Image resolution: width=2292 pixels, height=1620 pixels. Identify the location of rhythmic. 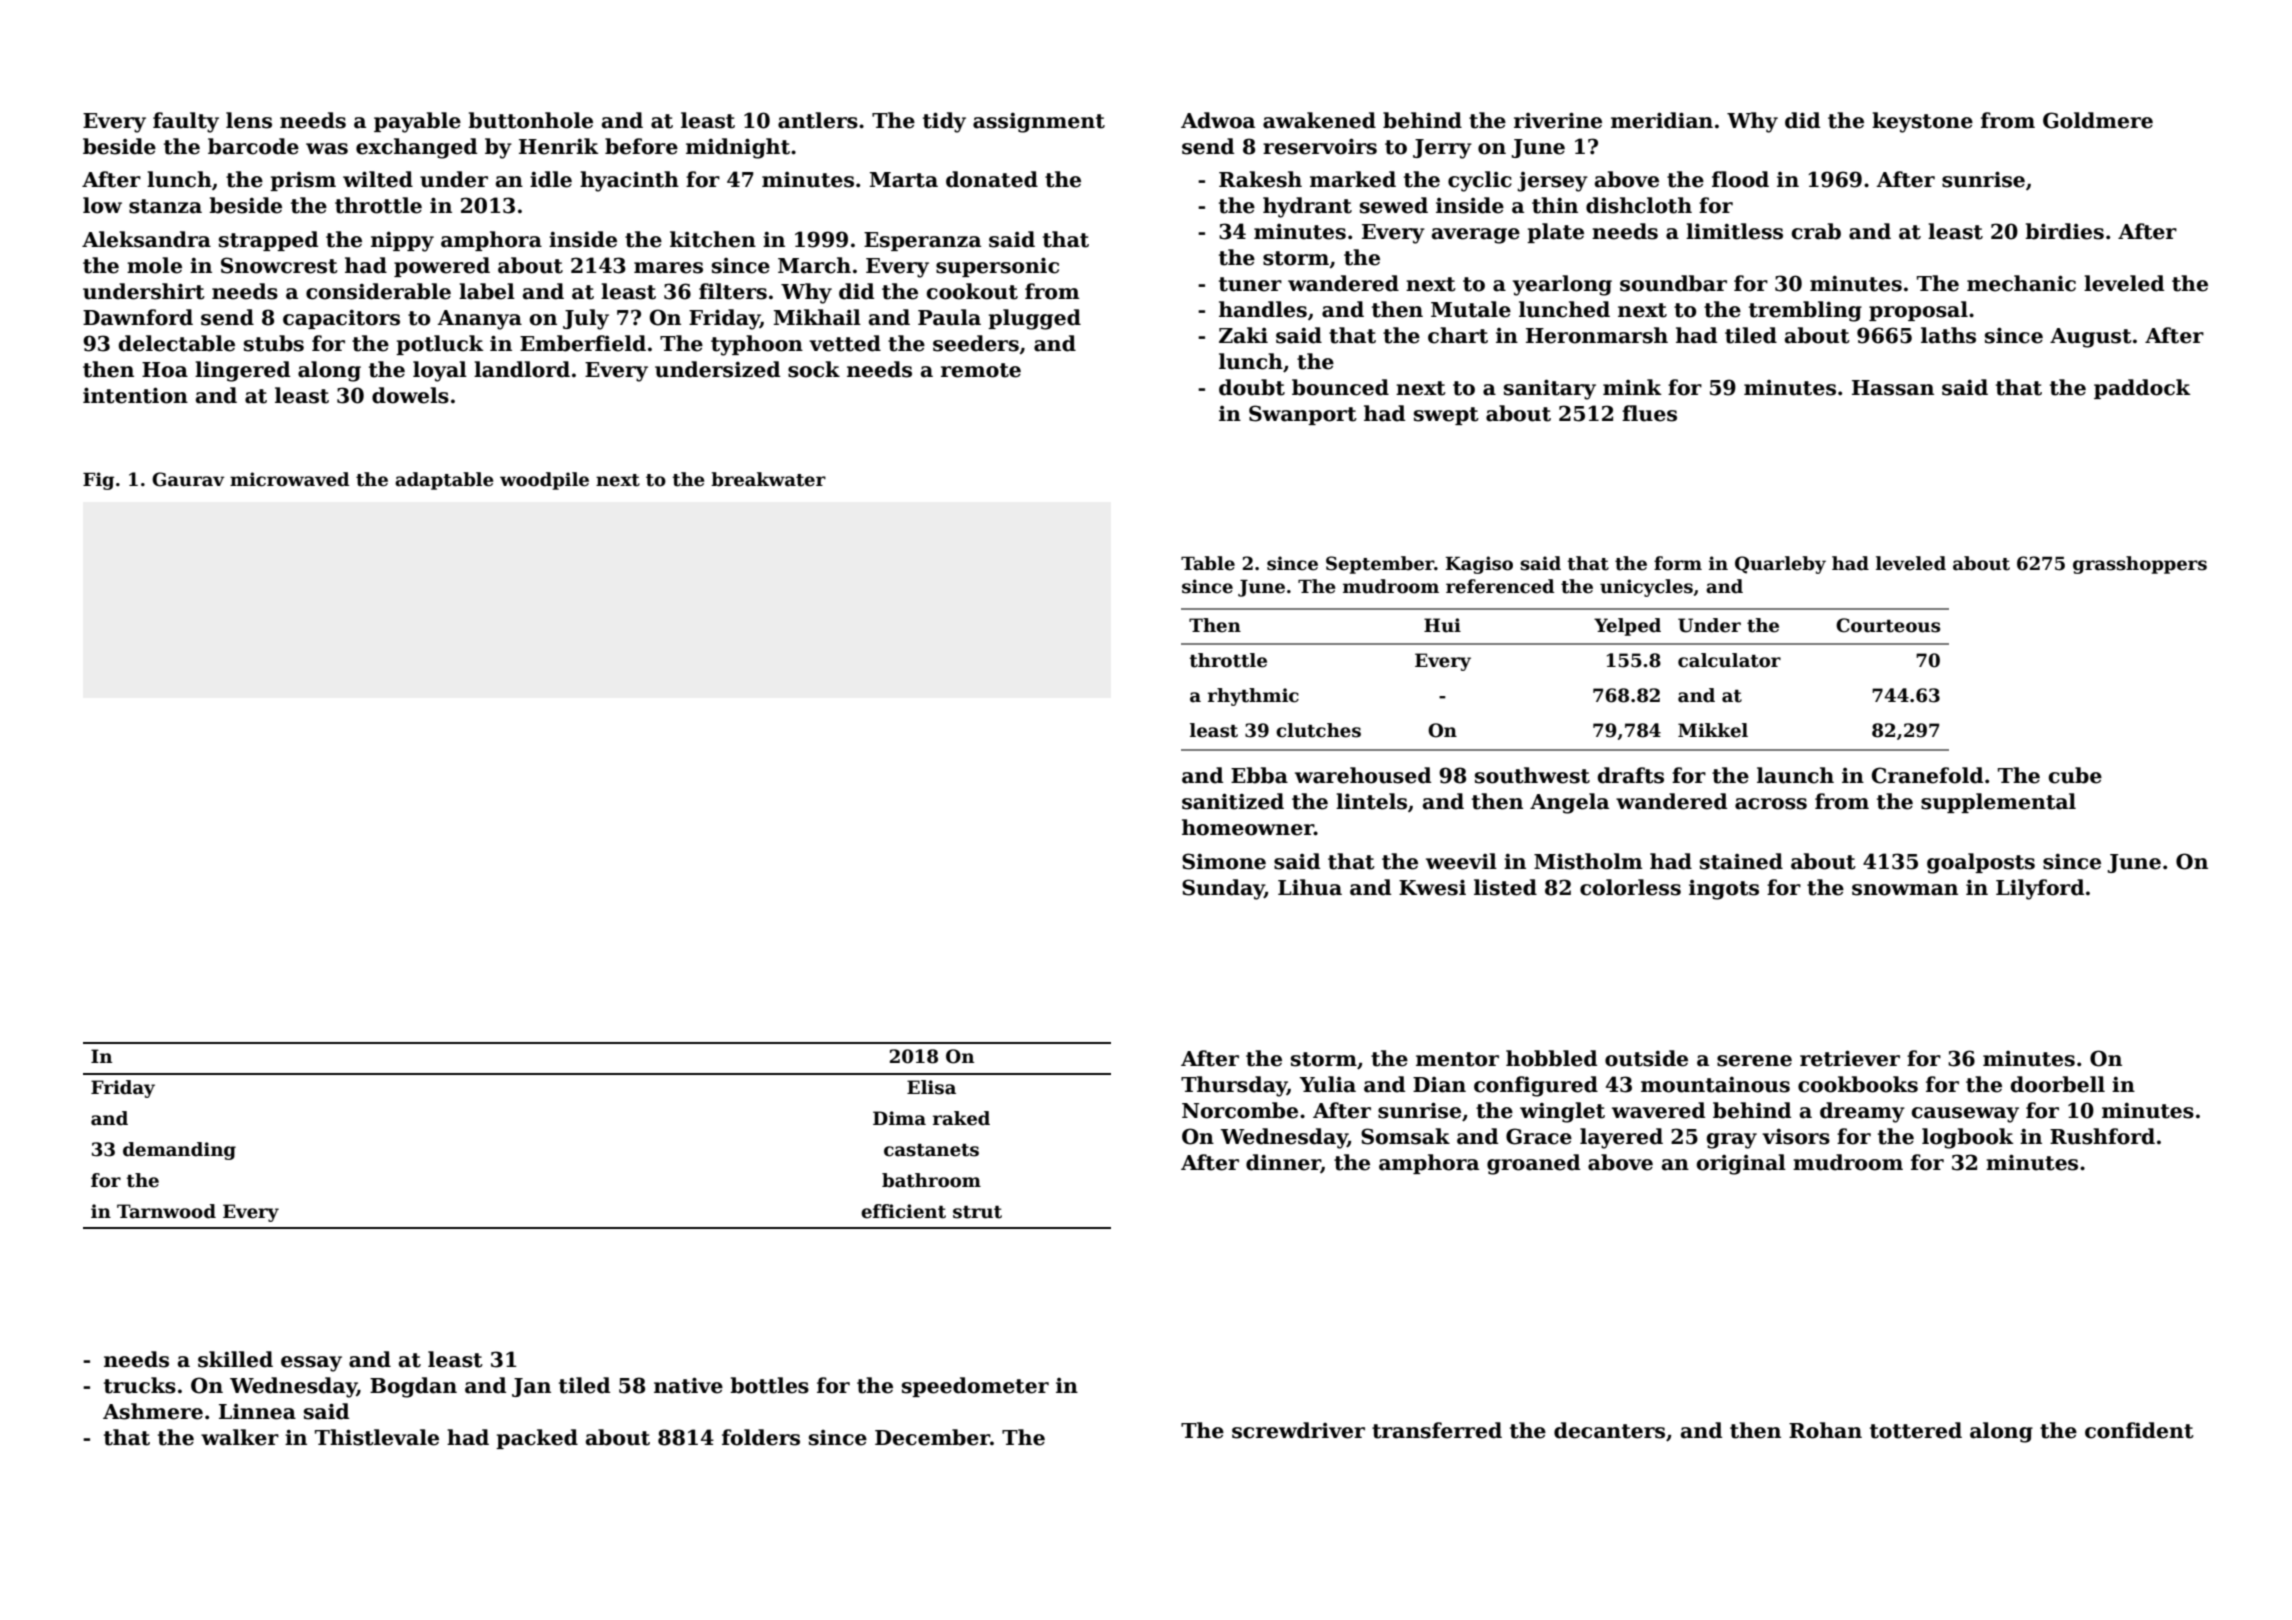
(1253, 697).
